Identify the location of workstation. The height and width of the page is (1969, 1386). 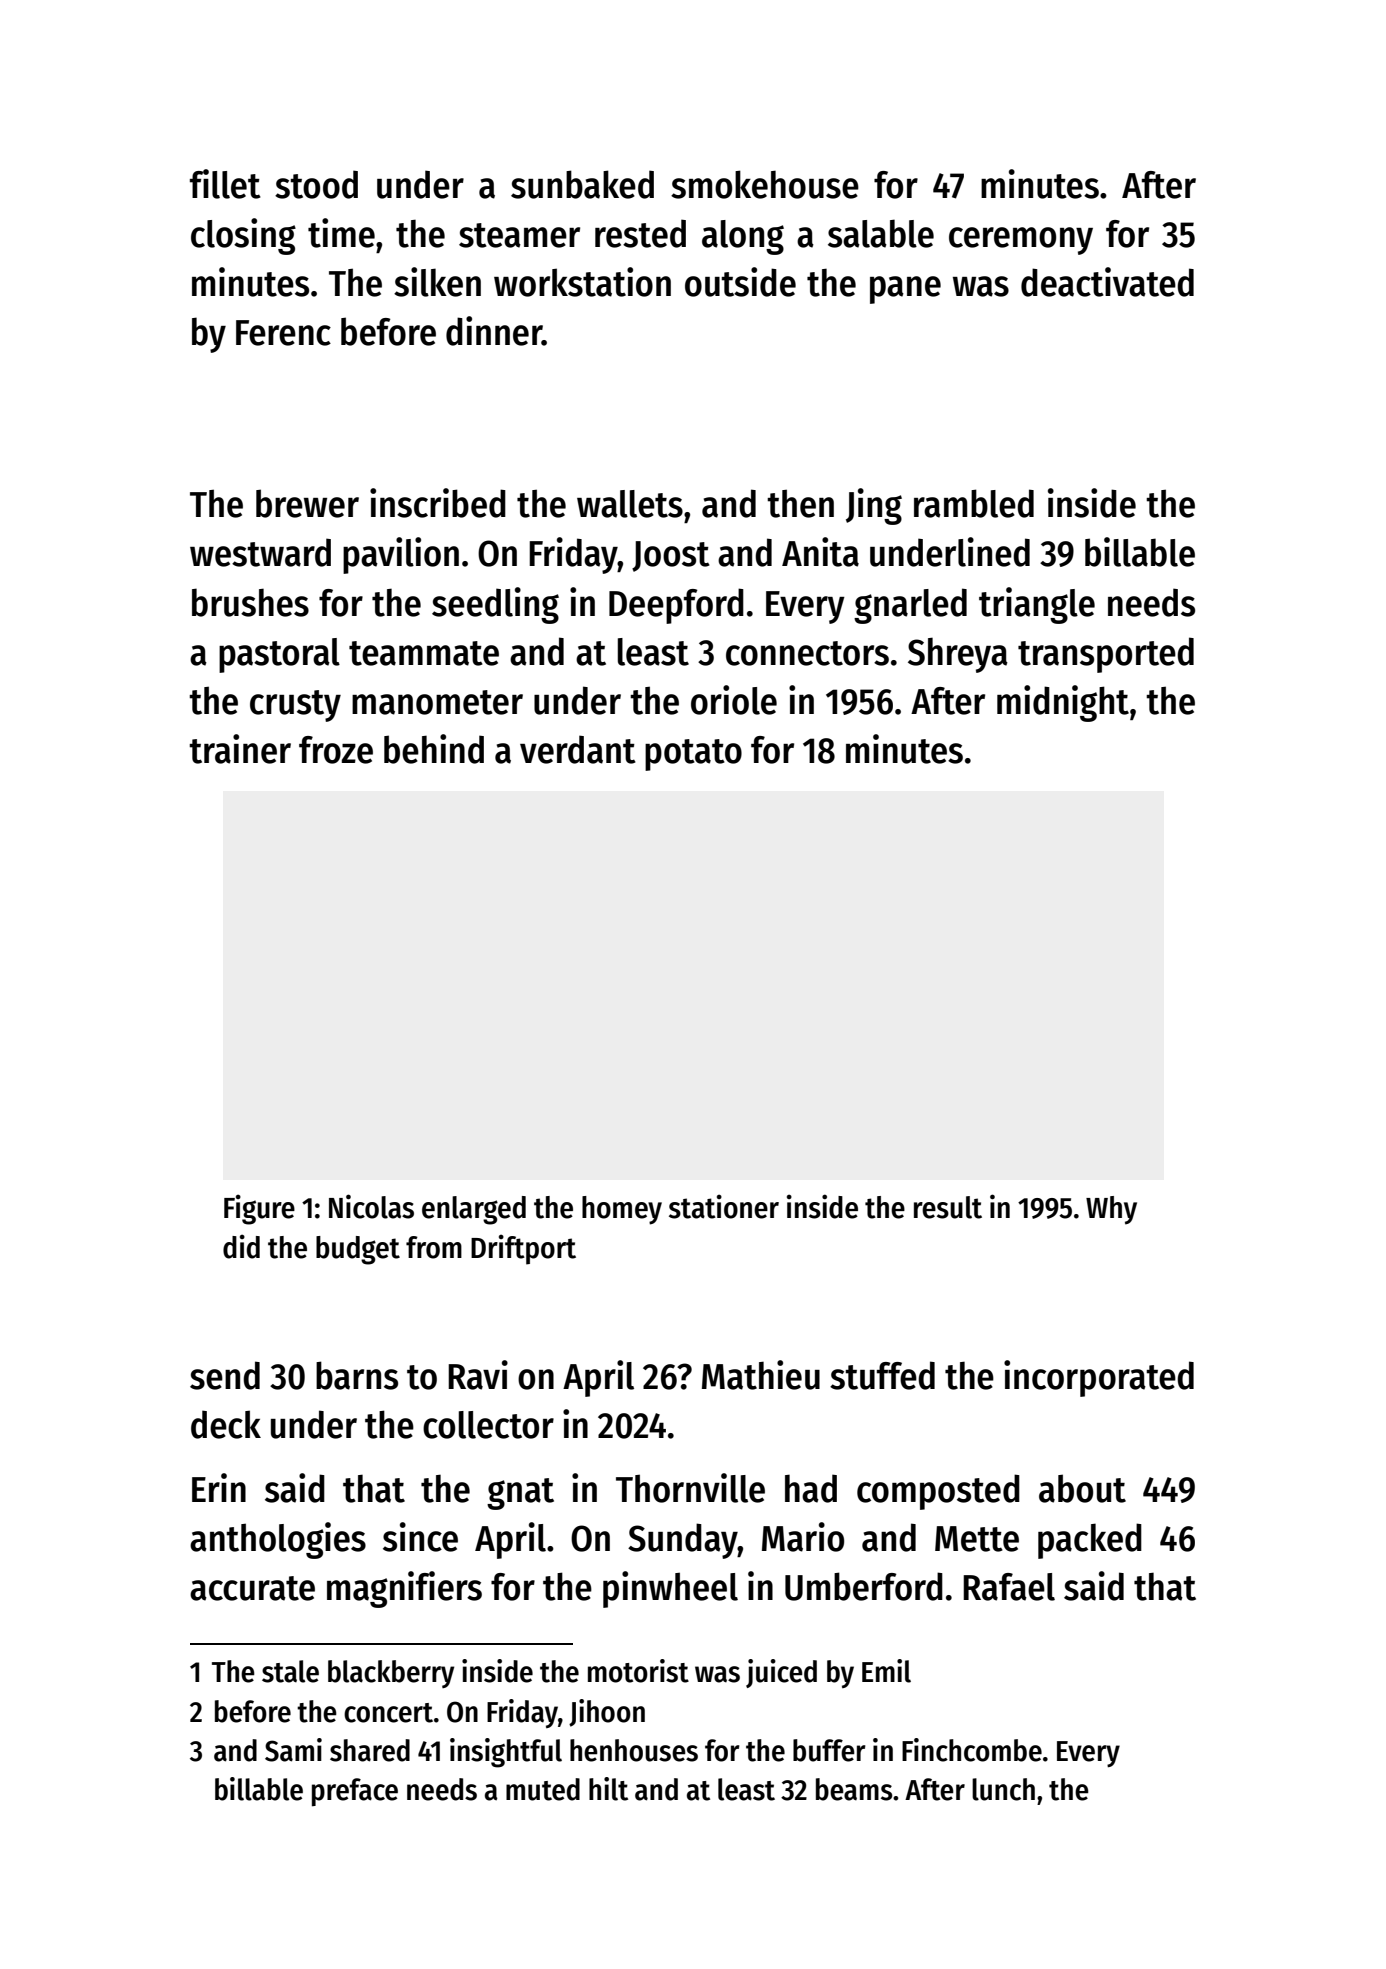
(582, 282).
